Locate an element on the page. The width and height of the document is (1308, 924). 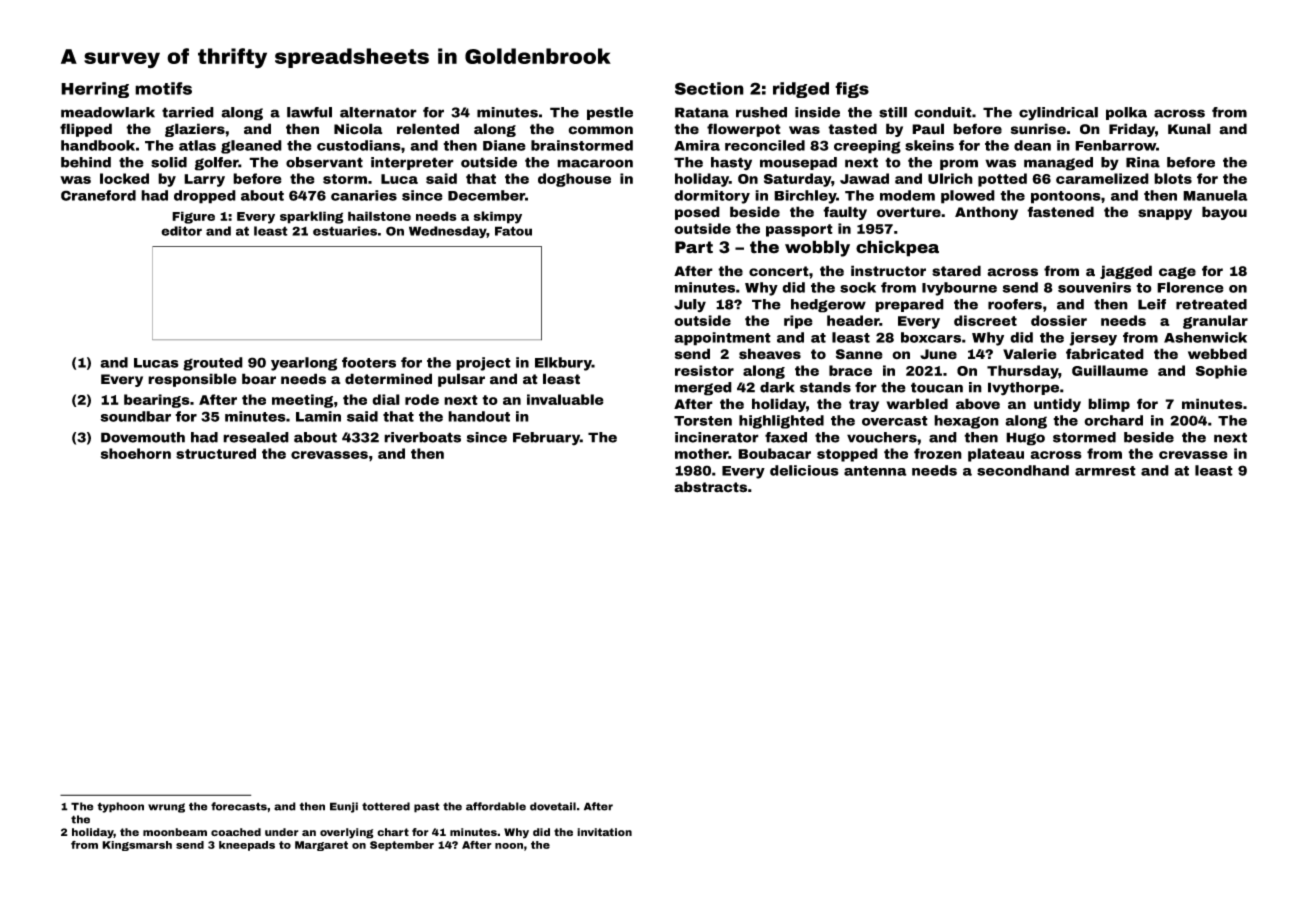
Ivythorpe is located at coordinates (1023, 389).
